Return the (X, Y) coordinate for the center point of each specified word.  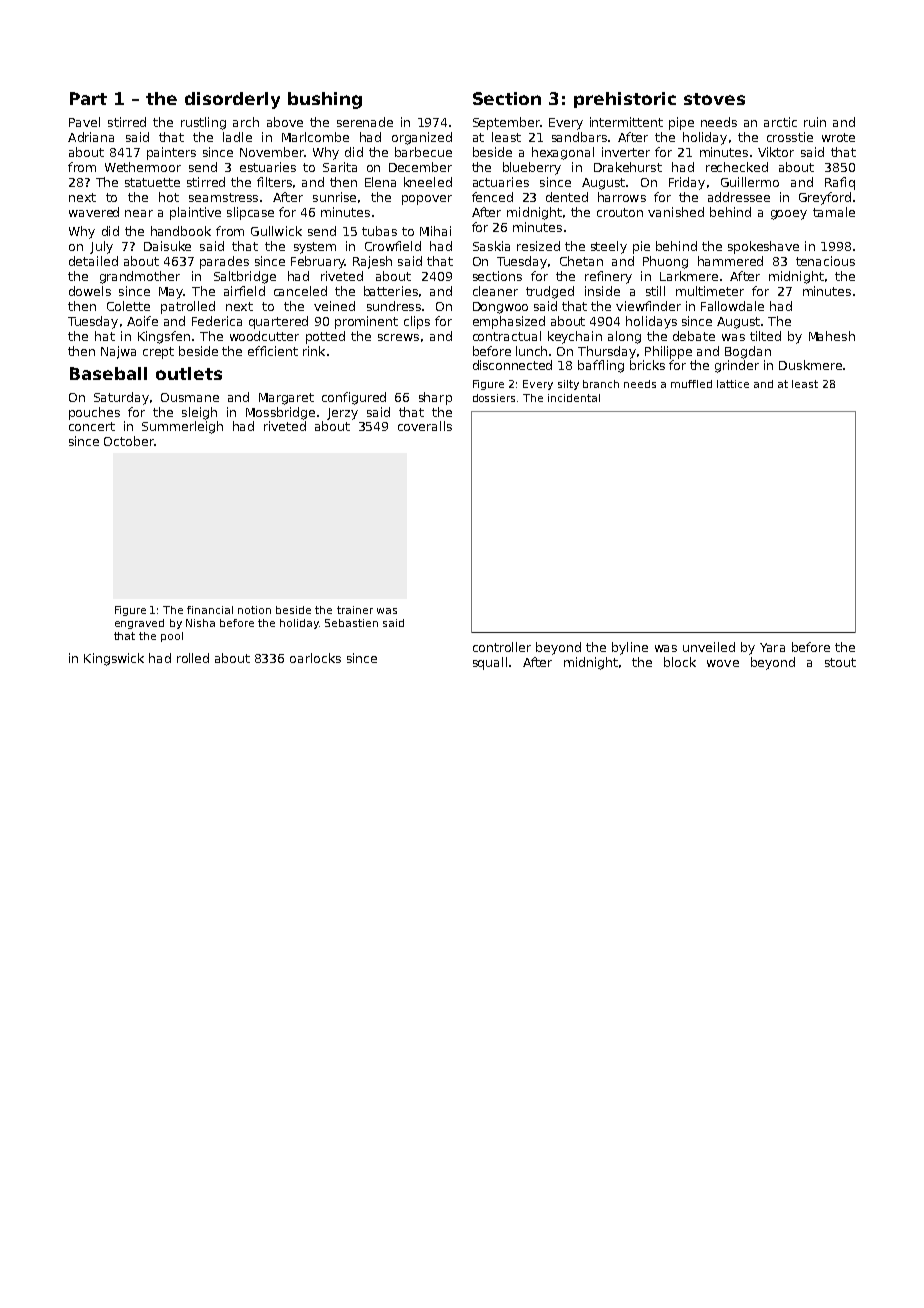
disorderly (232, 100)
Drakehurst (628, 167)
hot (169, 197)
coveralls (425, 426)
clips (417, 322)
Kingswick (114, 659)
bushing (325, 100)
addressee (739, 197)
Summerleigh (182, 427)
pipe (681, 123)
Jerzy (342, 414)
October (129, 441)
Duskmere (810, 365)
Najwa (118, 352)
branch (601, 384)
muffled (691, 384)
